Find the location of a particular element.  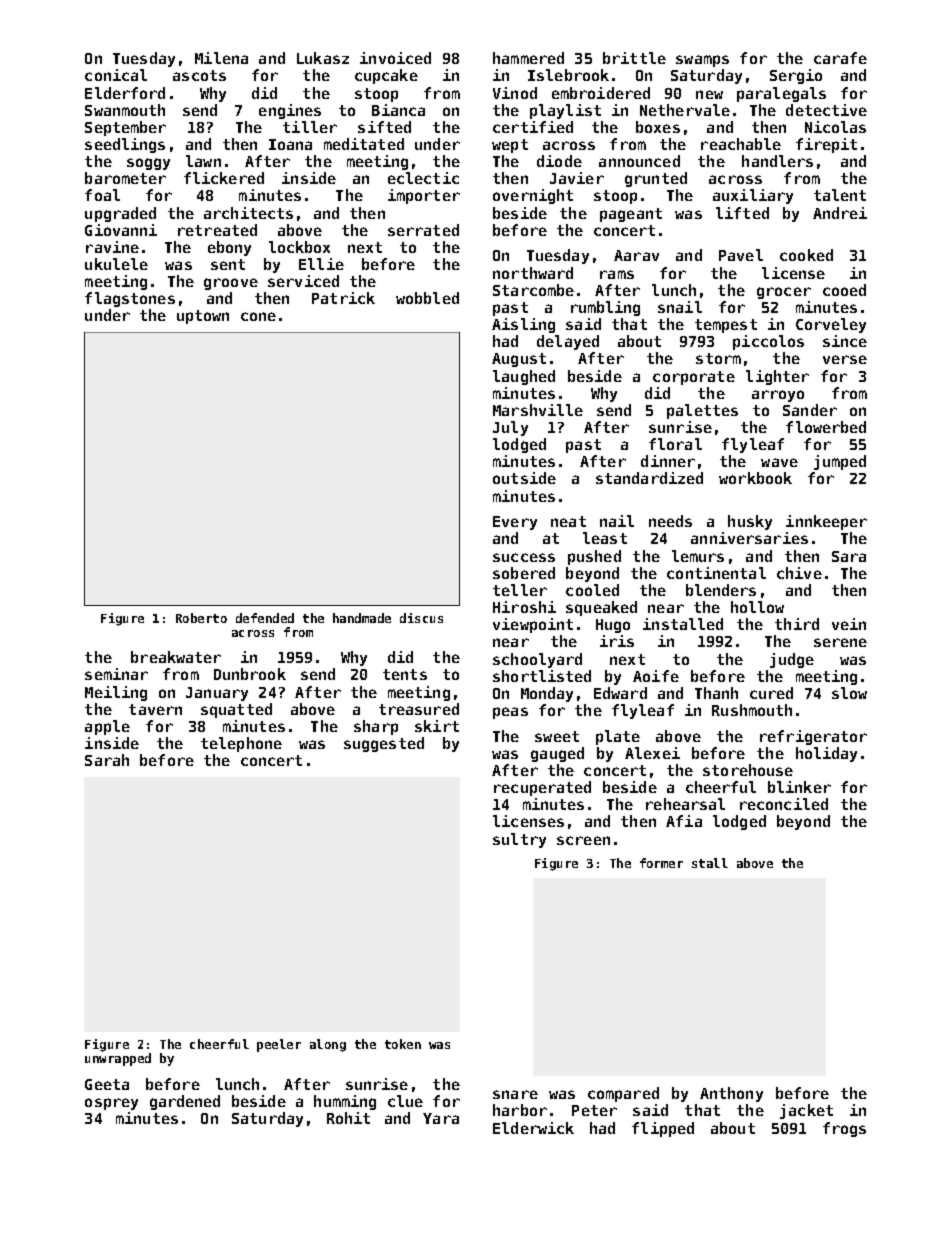

Patrick is located at coordinates (343, 298).
